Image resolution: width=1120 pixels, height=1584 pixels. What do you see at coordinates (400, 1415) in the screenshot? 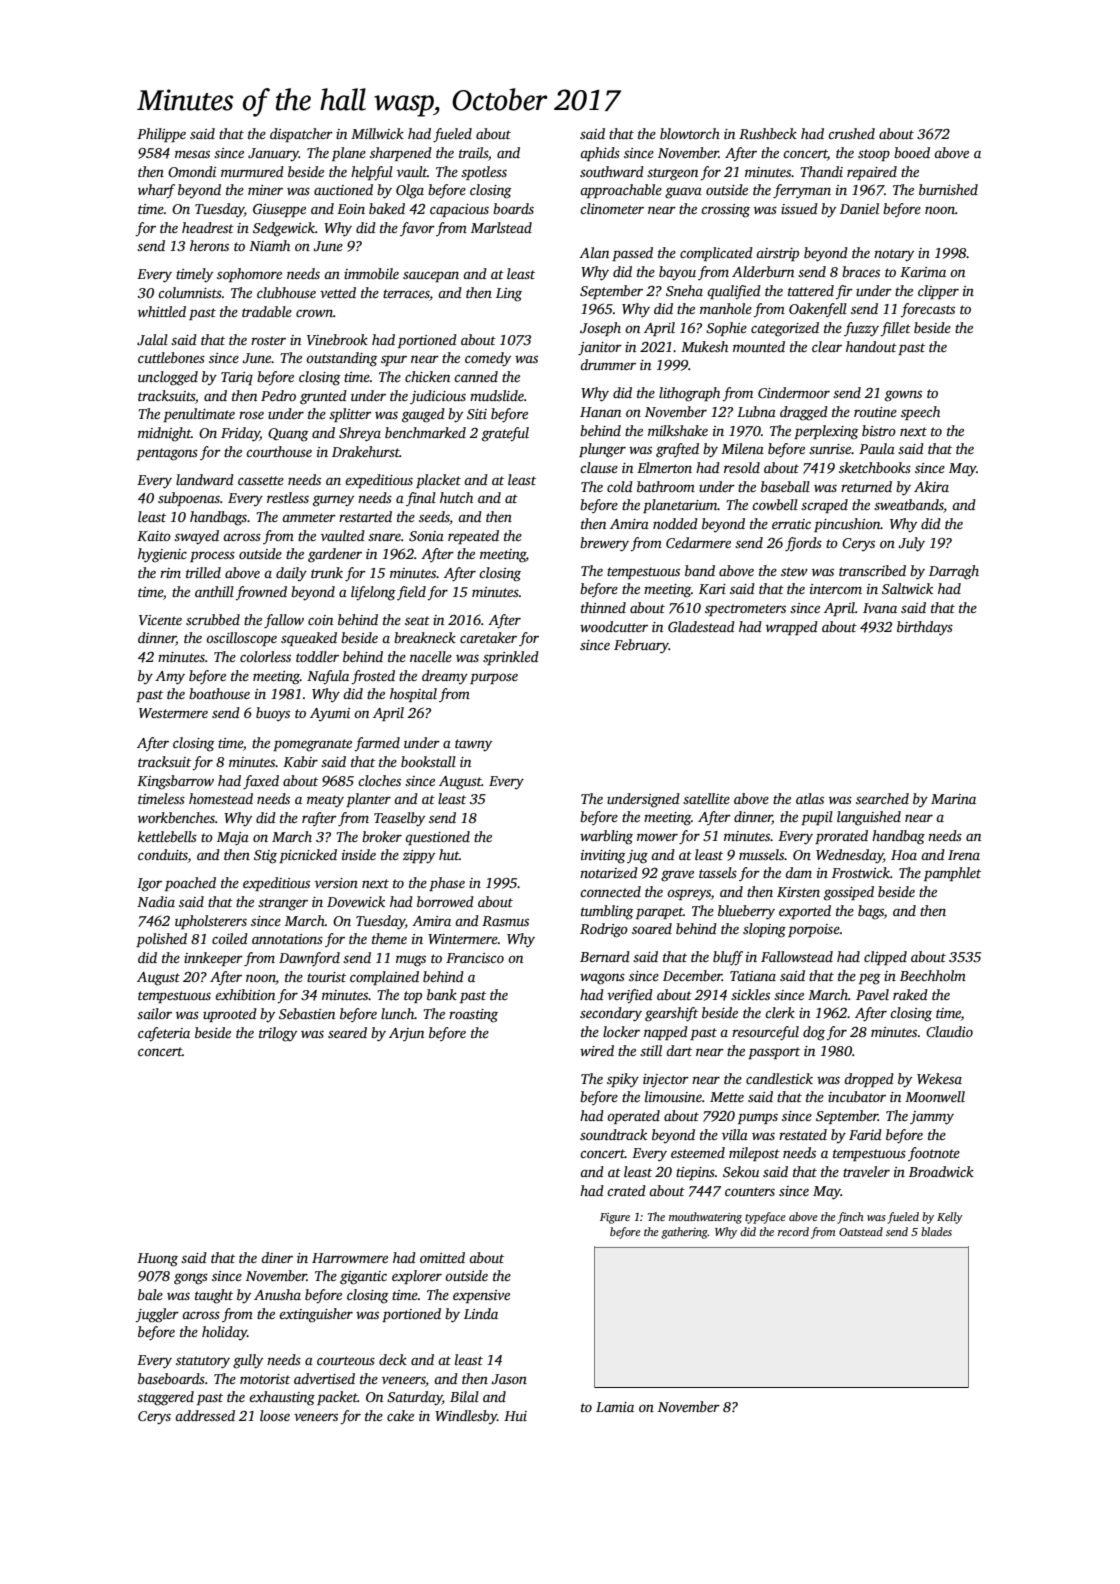
I see `cake` at bounding box center [400, 1415].
